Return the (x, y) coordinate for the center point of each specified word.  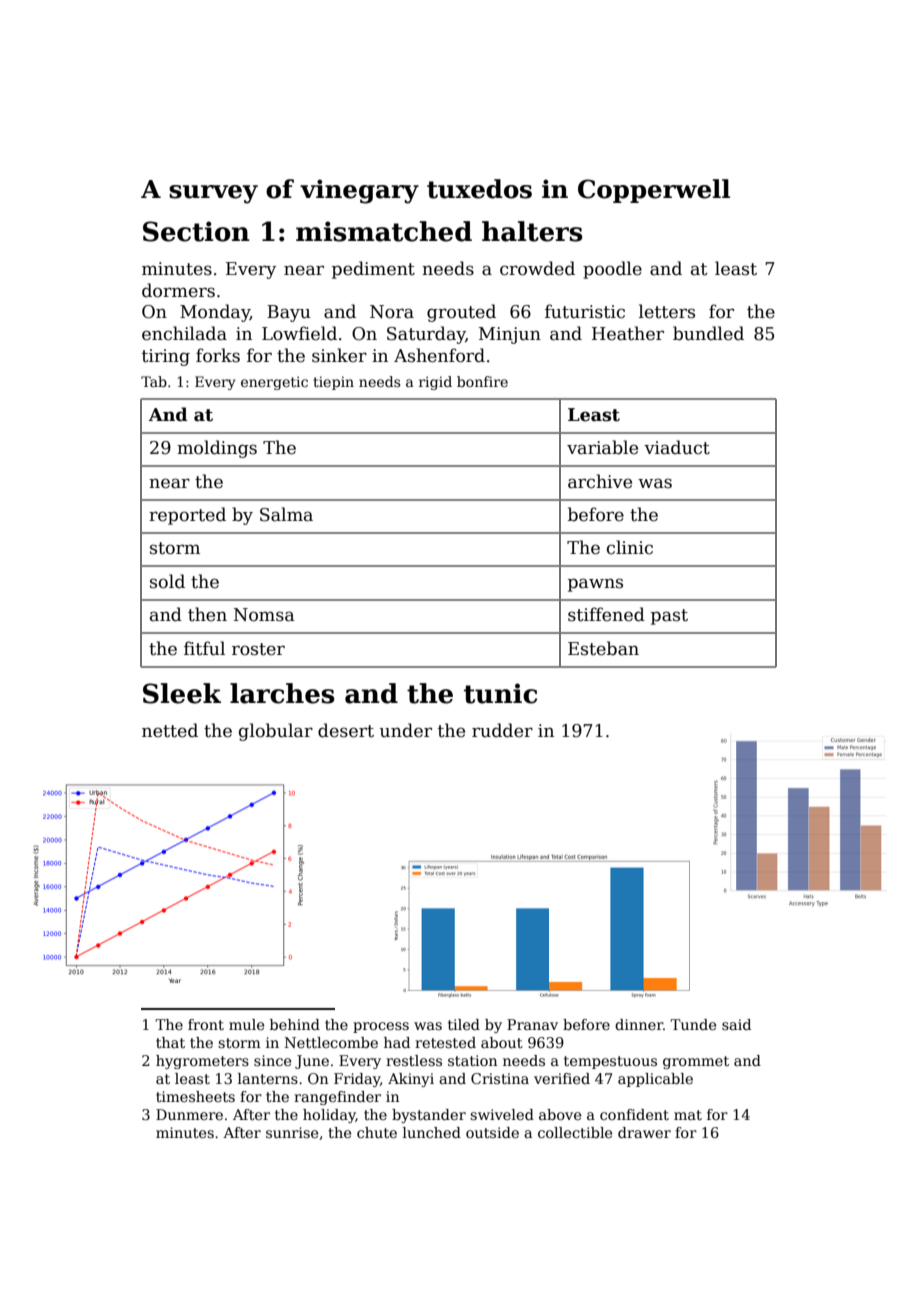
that (170, 1042)
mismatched (384, 231)
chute (377, 1132)
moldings (217, 449)
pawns (595, 585)
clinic (630, 547)
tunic (500, 693)
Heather (628, 333)
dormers (178, 290)
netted (170, 730)
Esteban (603, 648)
